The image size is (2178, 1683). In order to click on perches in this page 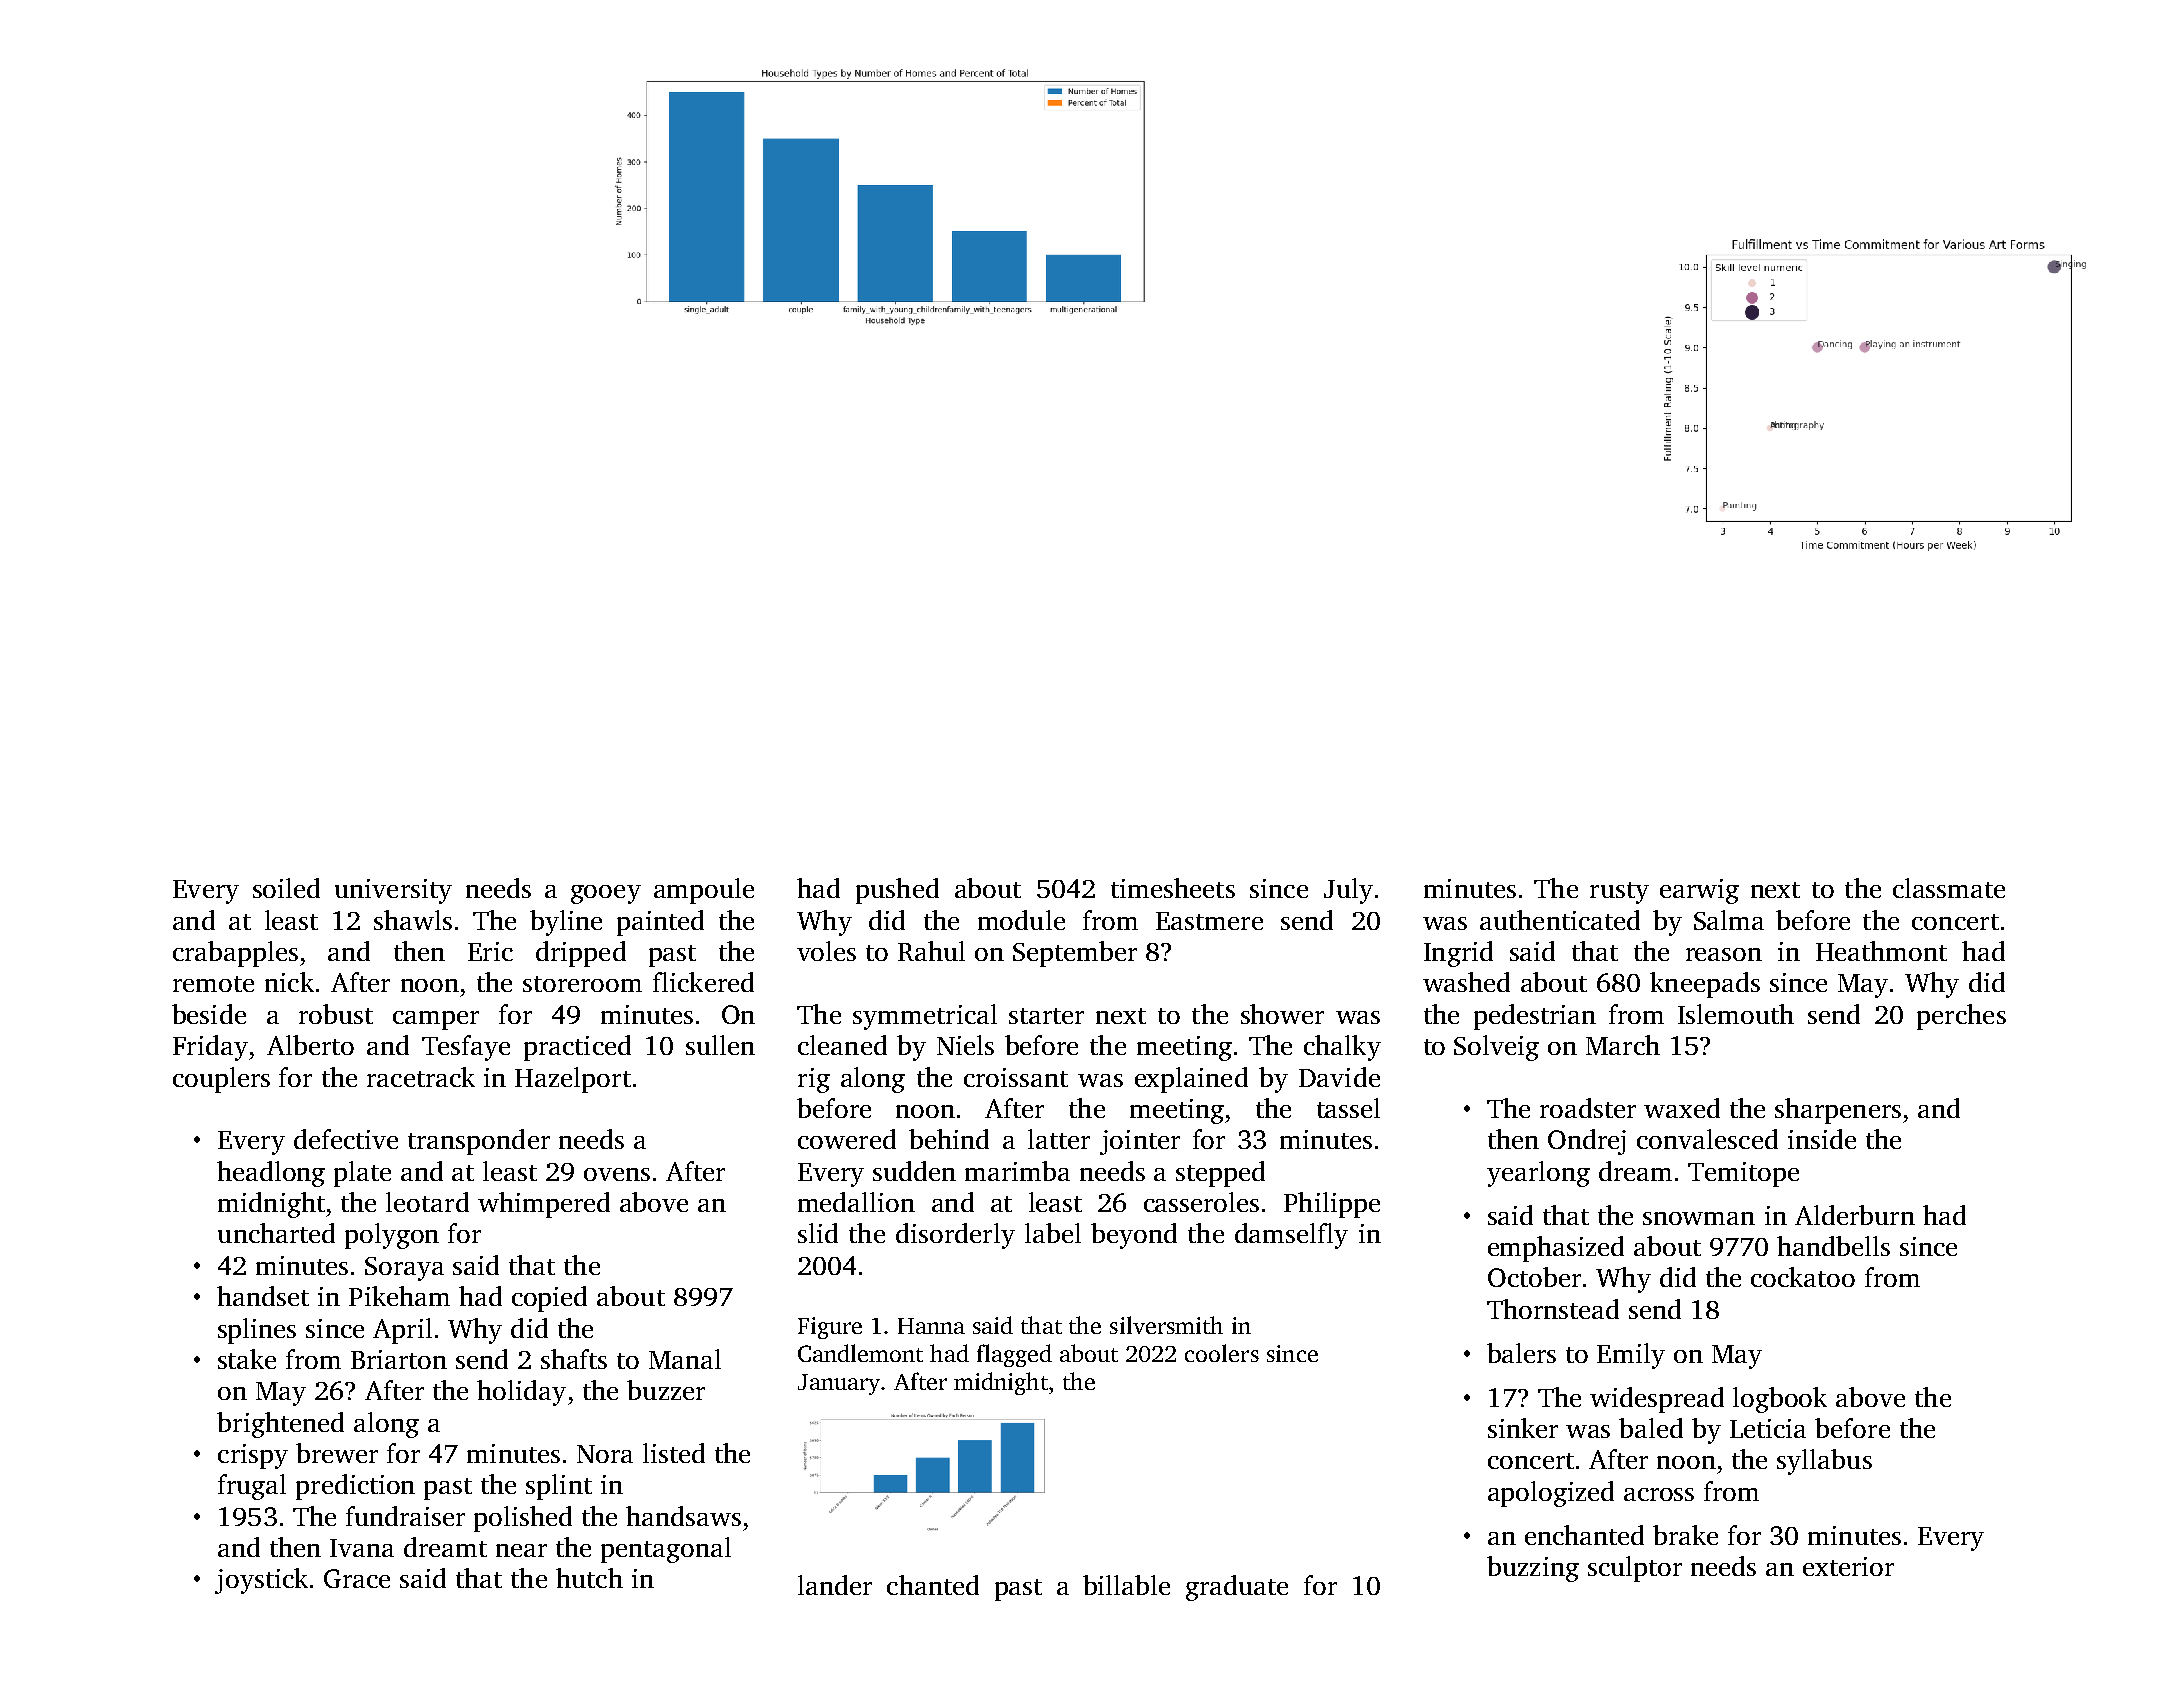, I will do `click(1961, 1017)`.
